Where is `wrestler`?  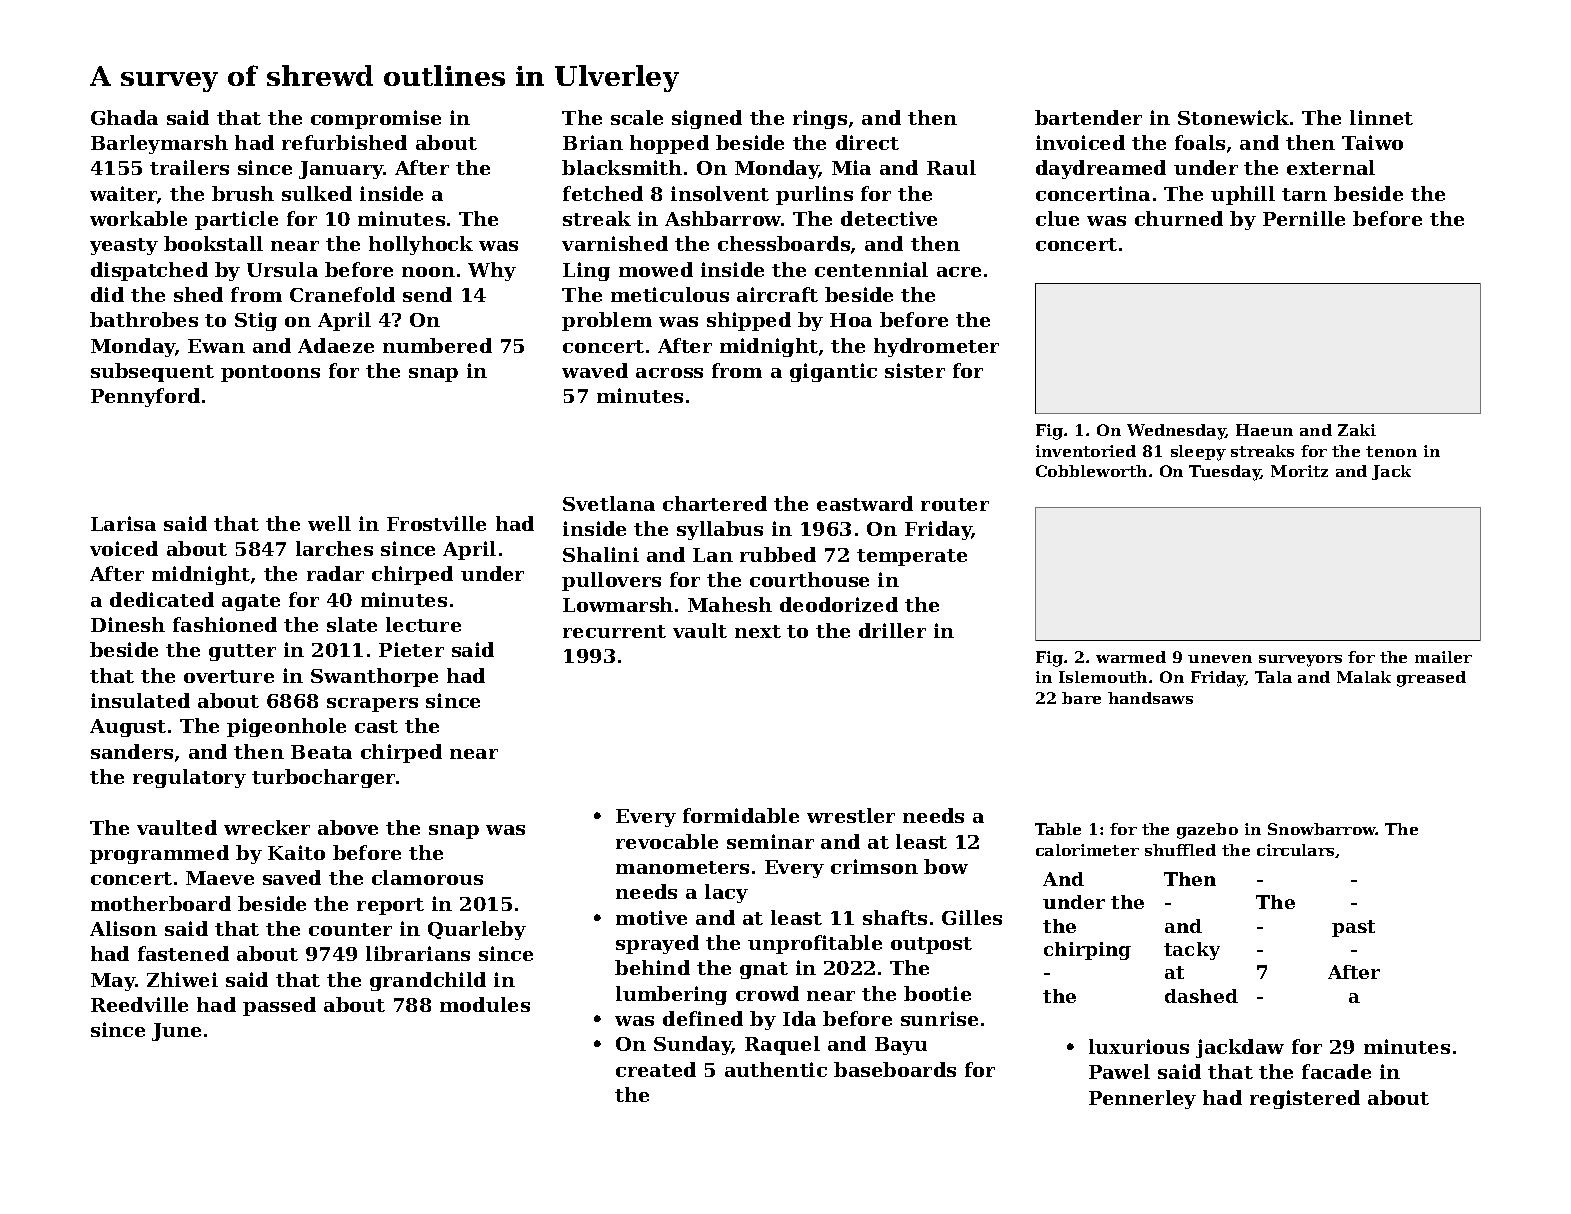
wrestler is located at coordinates (851, 815).
